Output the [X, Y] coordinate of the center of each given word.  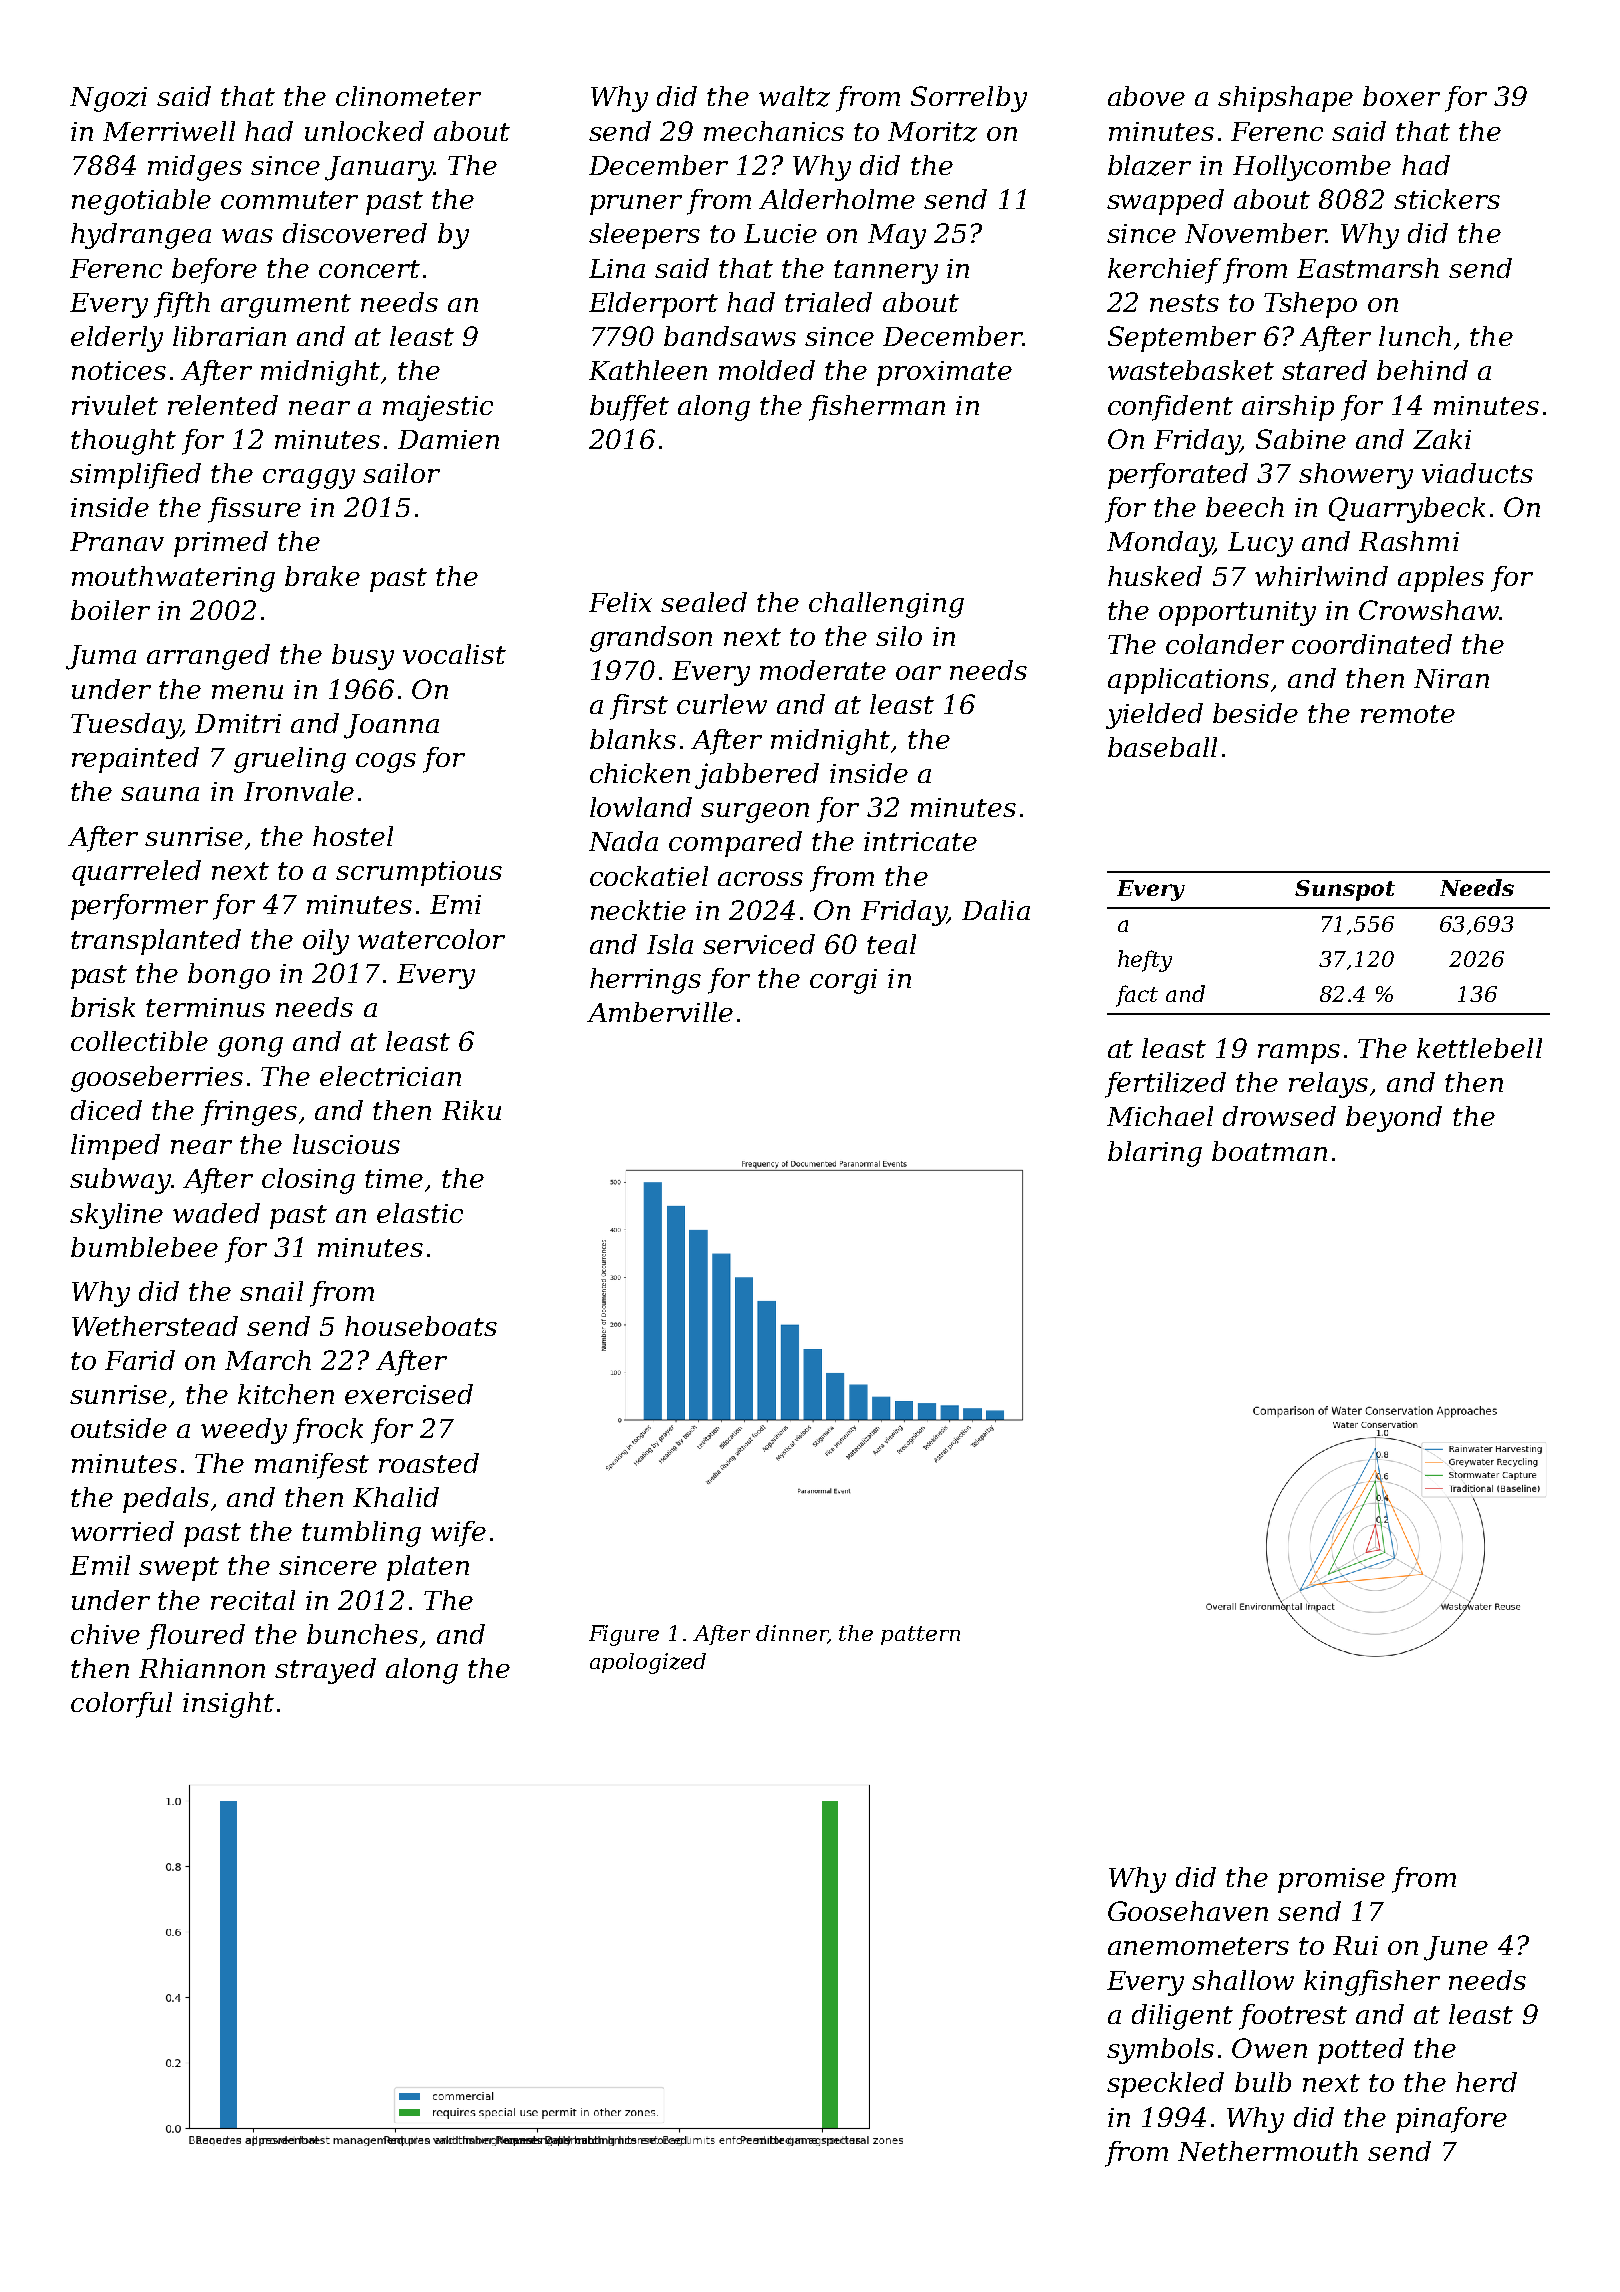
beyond [1394, 1119]
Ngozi [108, 99]
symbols [1160, 2051]
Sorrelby [969, 99]
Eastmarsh [1368, 268]
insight [228, 1705]
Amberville [660, 1012]
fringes [249, 1113]
